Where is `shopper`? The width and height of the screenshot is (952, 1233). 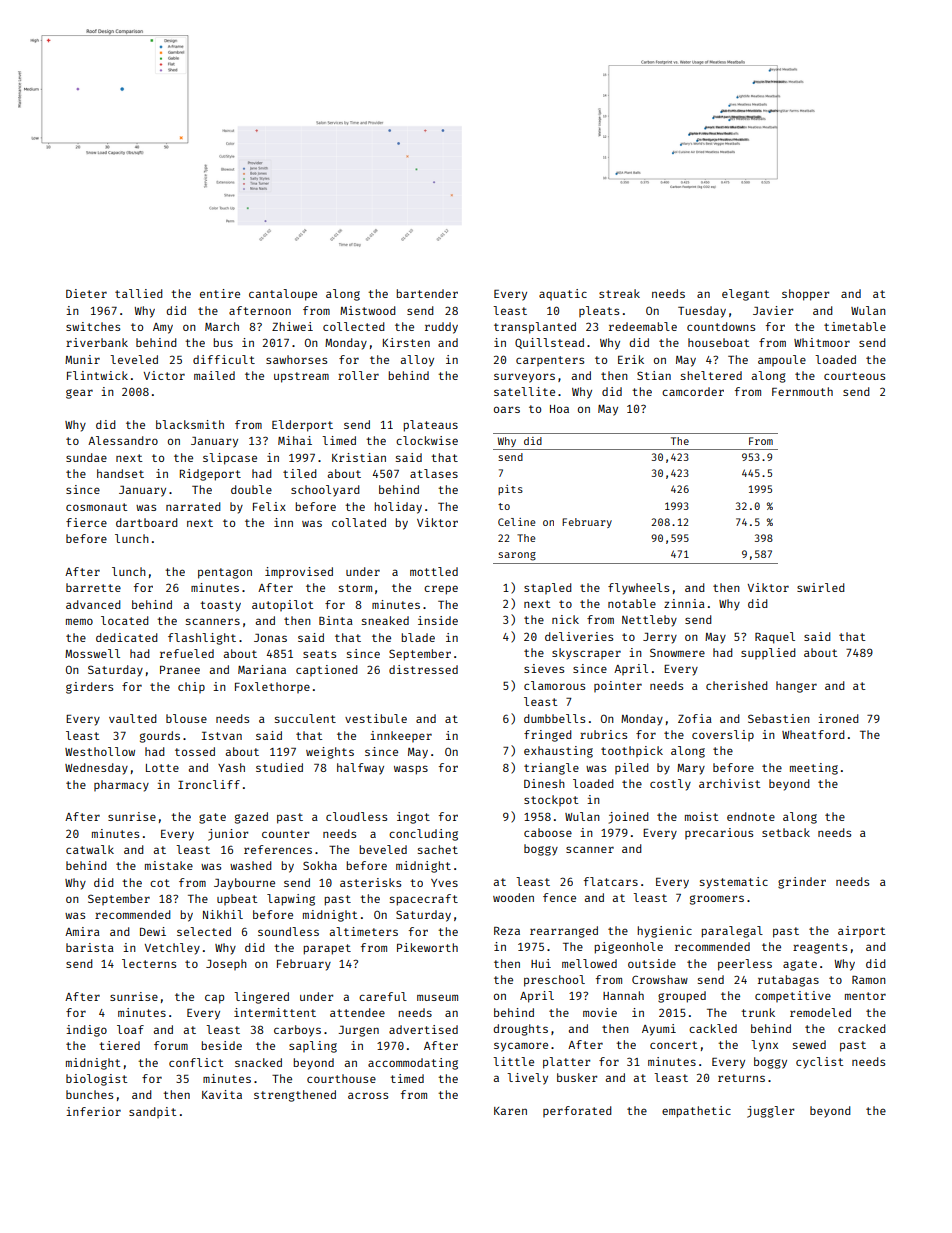 shopper is located at coordinates (805, 295).
